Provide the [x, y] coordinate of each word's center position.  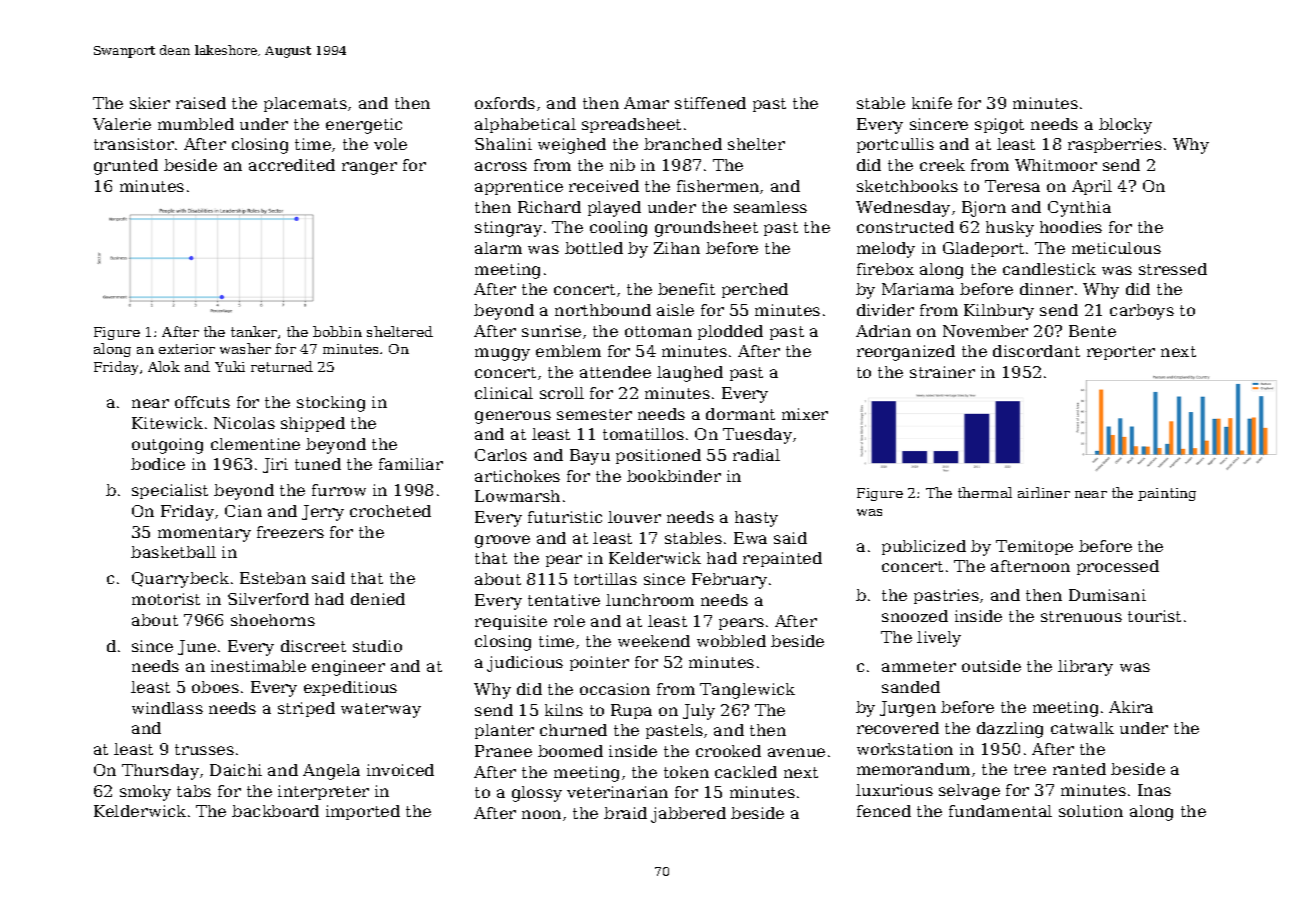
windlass [167, 708]
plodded [730, 332]
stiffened [710, 103]
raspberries [1115, 145]
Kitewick [167, 423]
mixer [805, 414]
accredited [292, 165]
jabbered [688, 815]
